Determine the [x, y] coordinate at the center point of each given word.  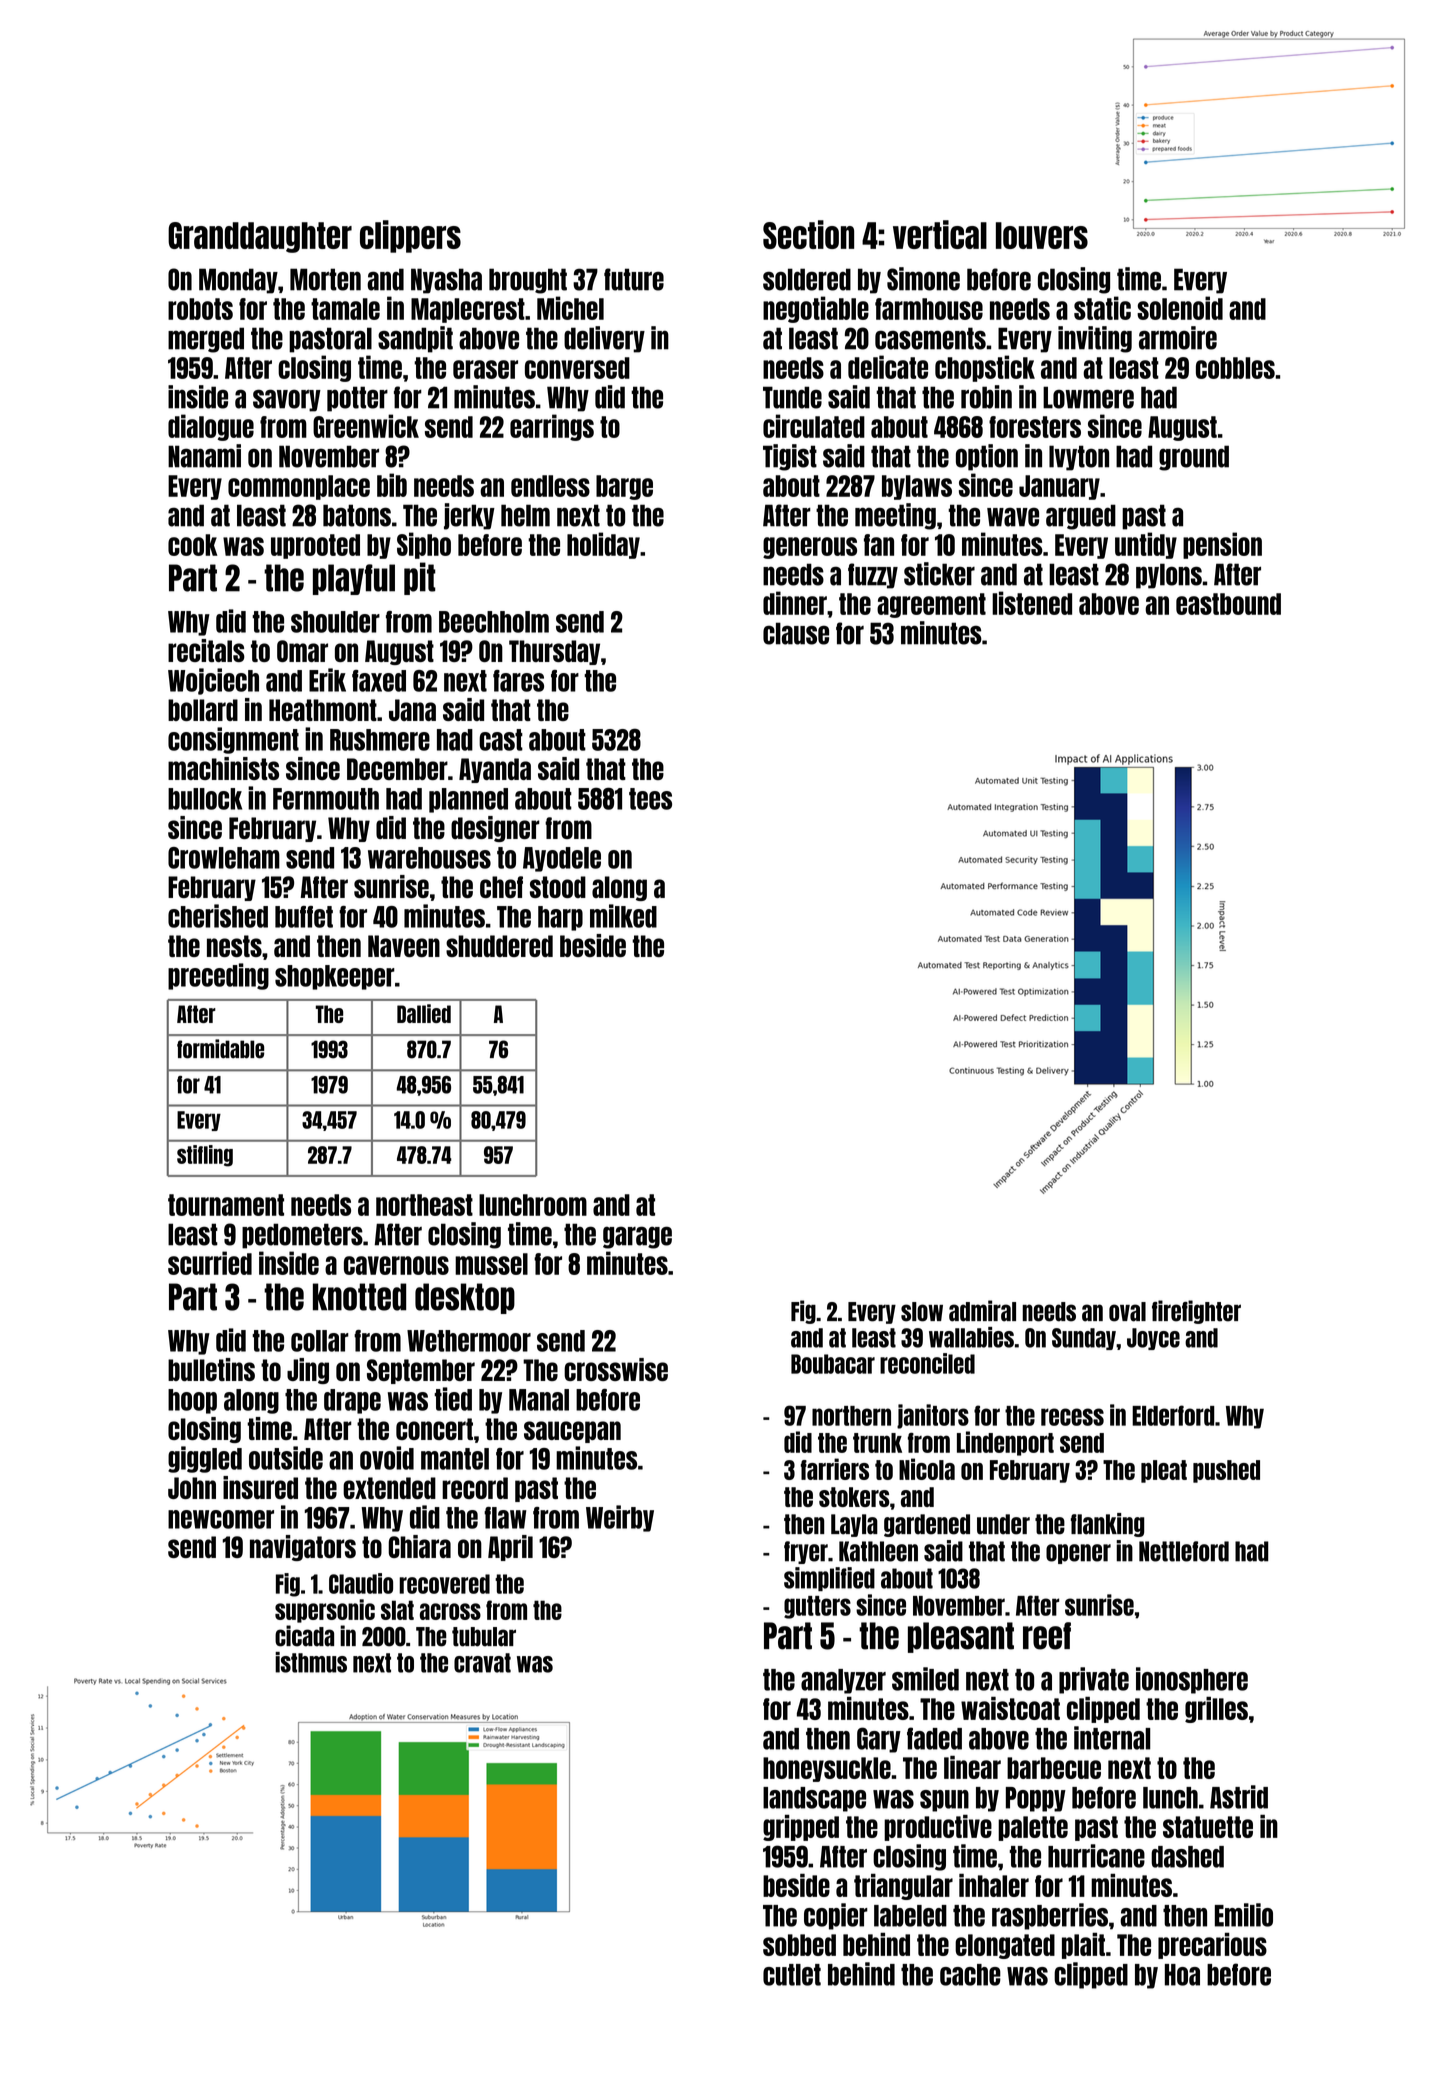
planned [468, 800]
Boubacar [833, 1364]
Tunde [792, 397]
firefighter [1196, 1312]
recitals [206, 650]
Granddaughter [260, 237]
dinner [795, 603]
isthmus [311, 1662]
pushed [1226, 1471]
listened [1032, 603]
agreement [931, 605]
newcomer [221, 1519]
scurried [210, 1263]
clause [796, 633]
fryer [806, 1552]
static [1102, 308]
